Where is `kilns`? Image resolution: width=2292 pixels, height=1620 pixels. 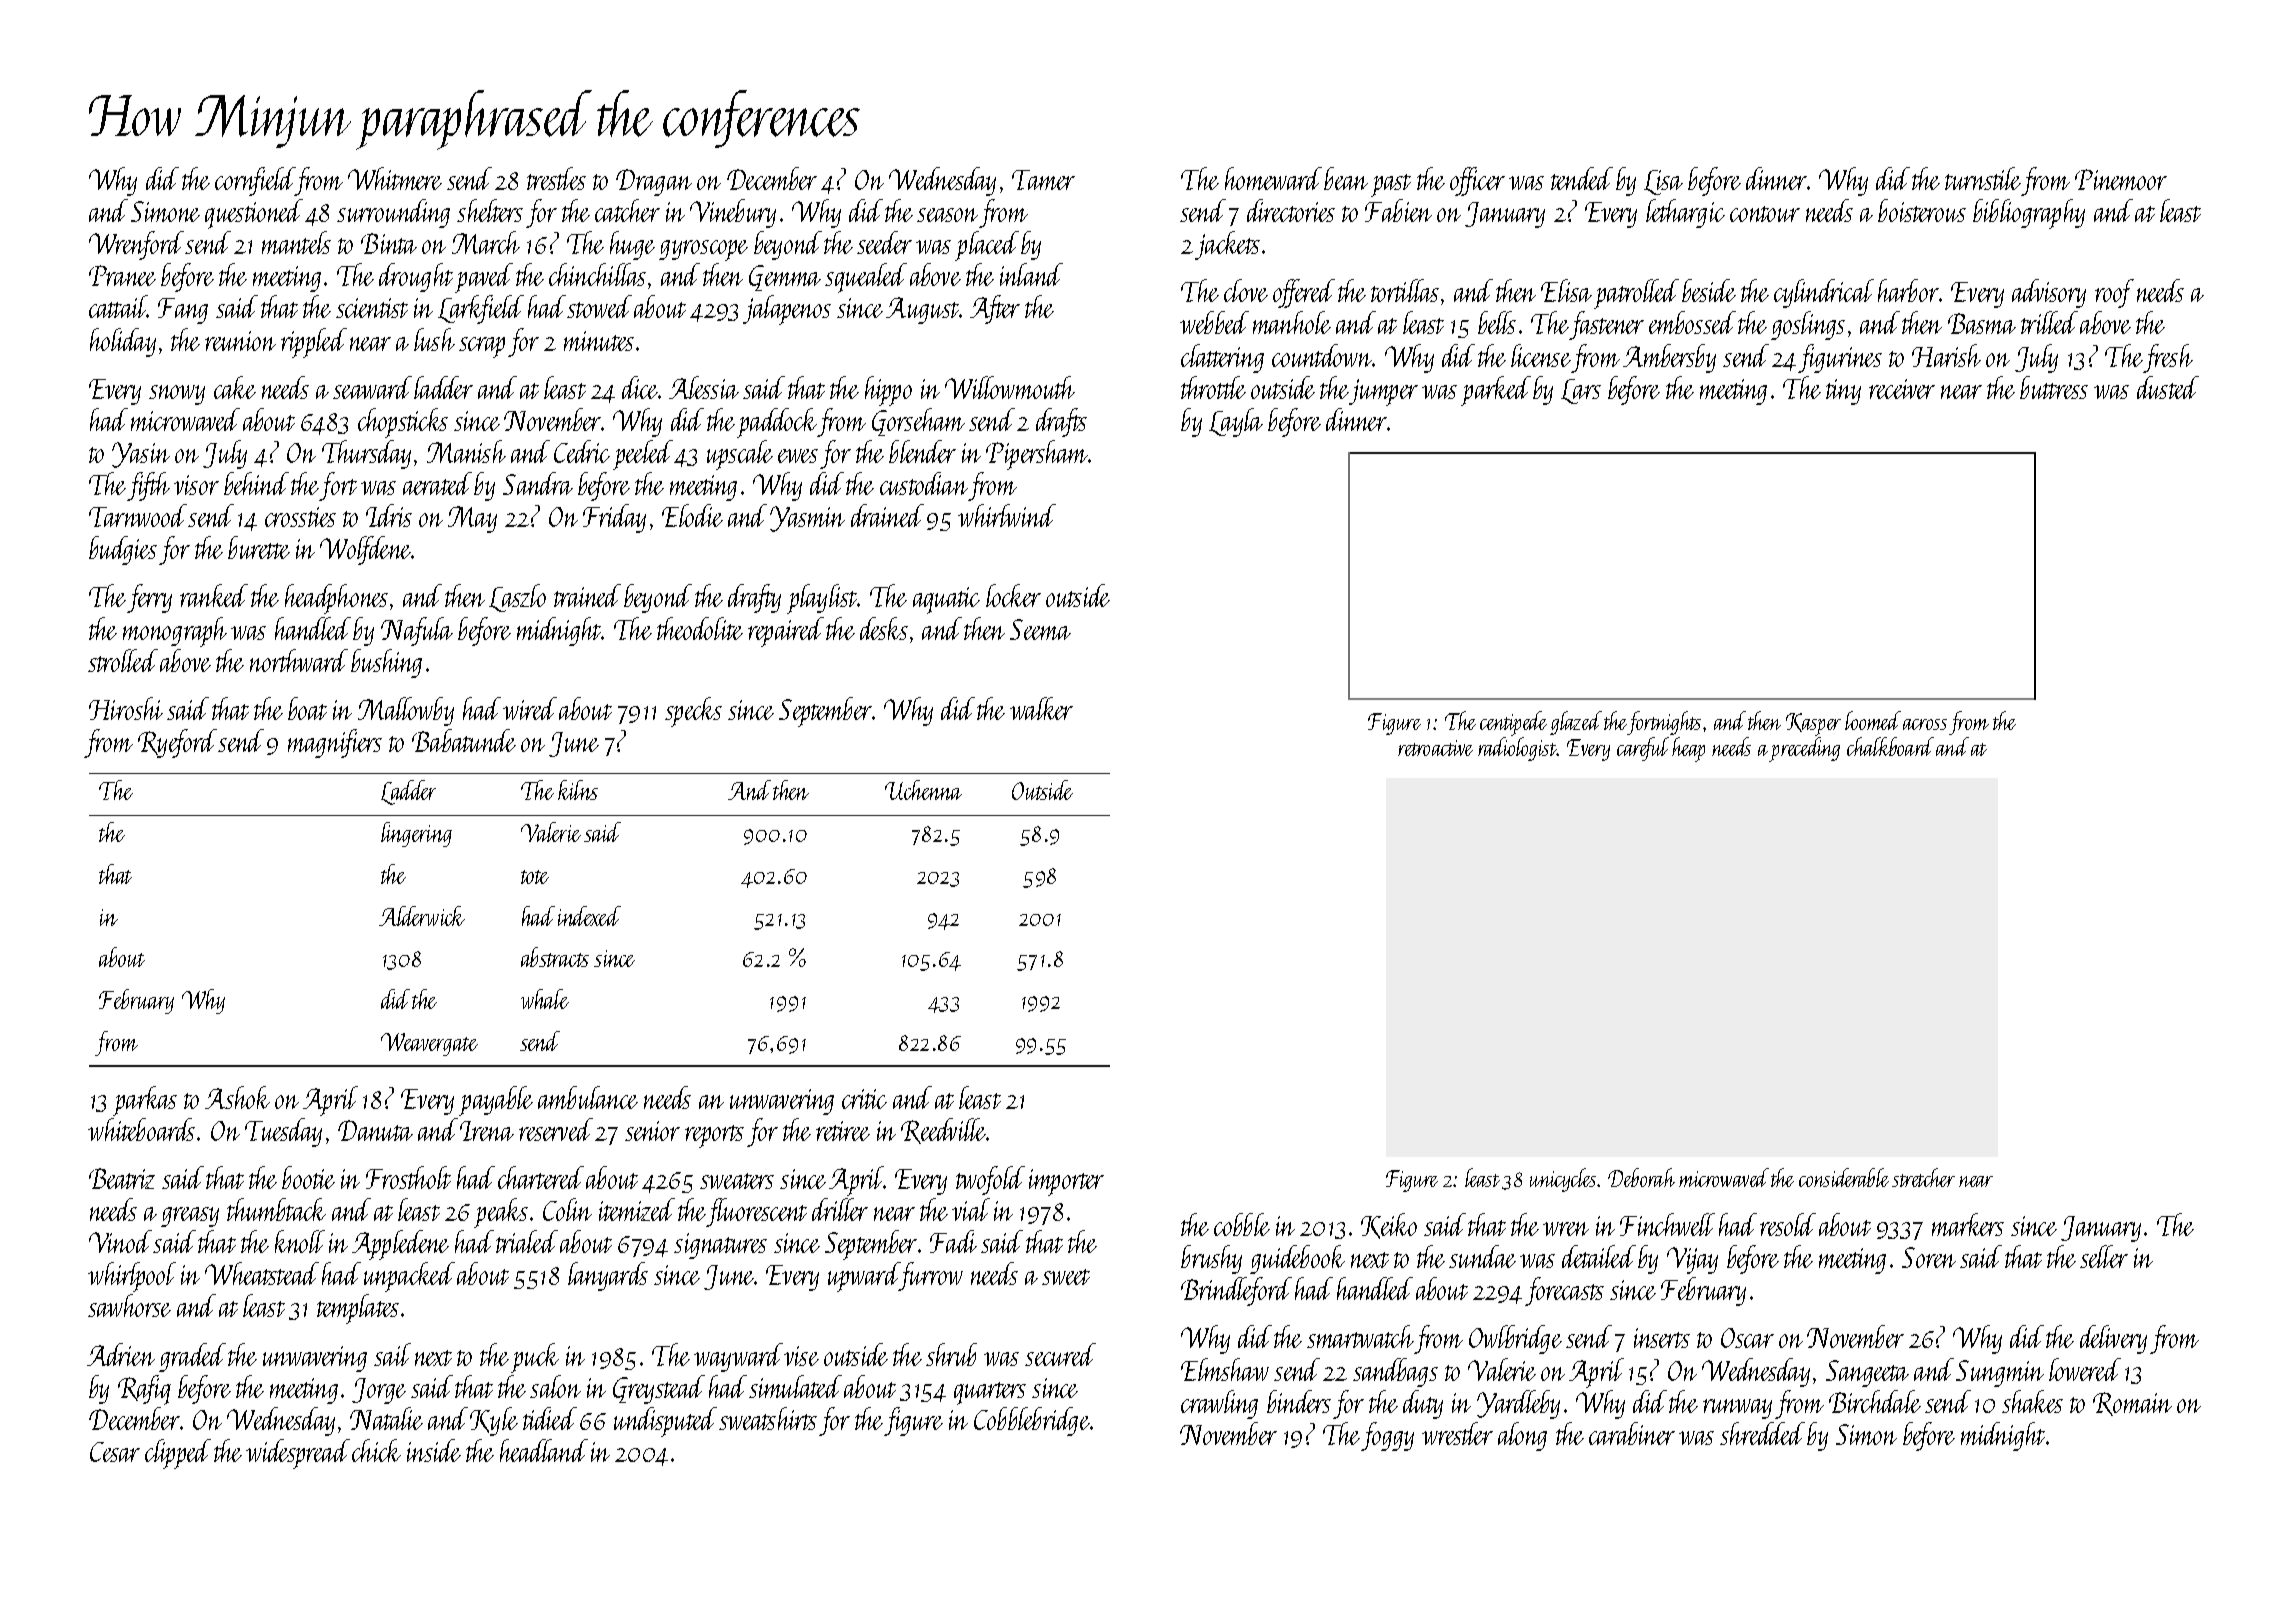 kilns is located at coordinates (578, 790).
